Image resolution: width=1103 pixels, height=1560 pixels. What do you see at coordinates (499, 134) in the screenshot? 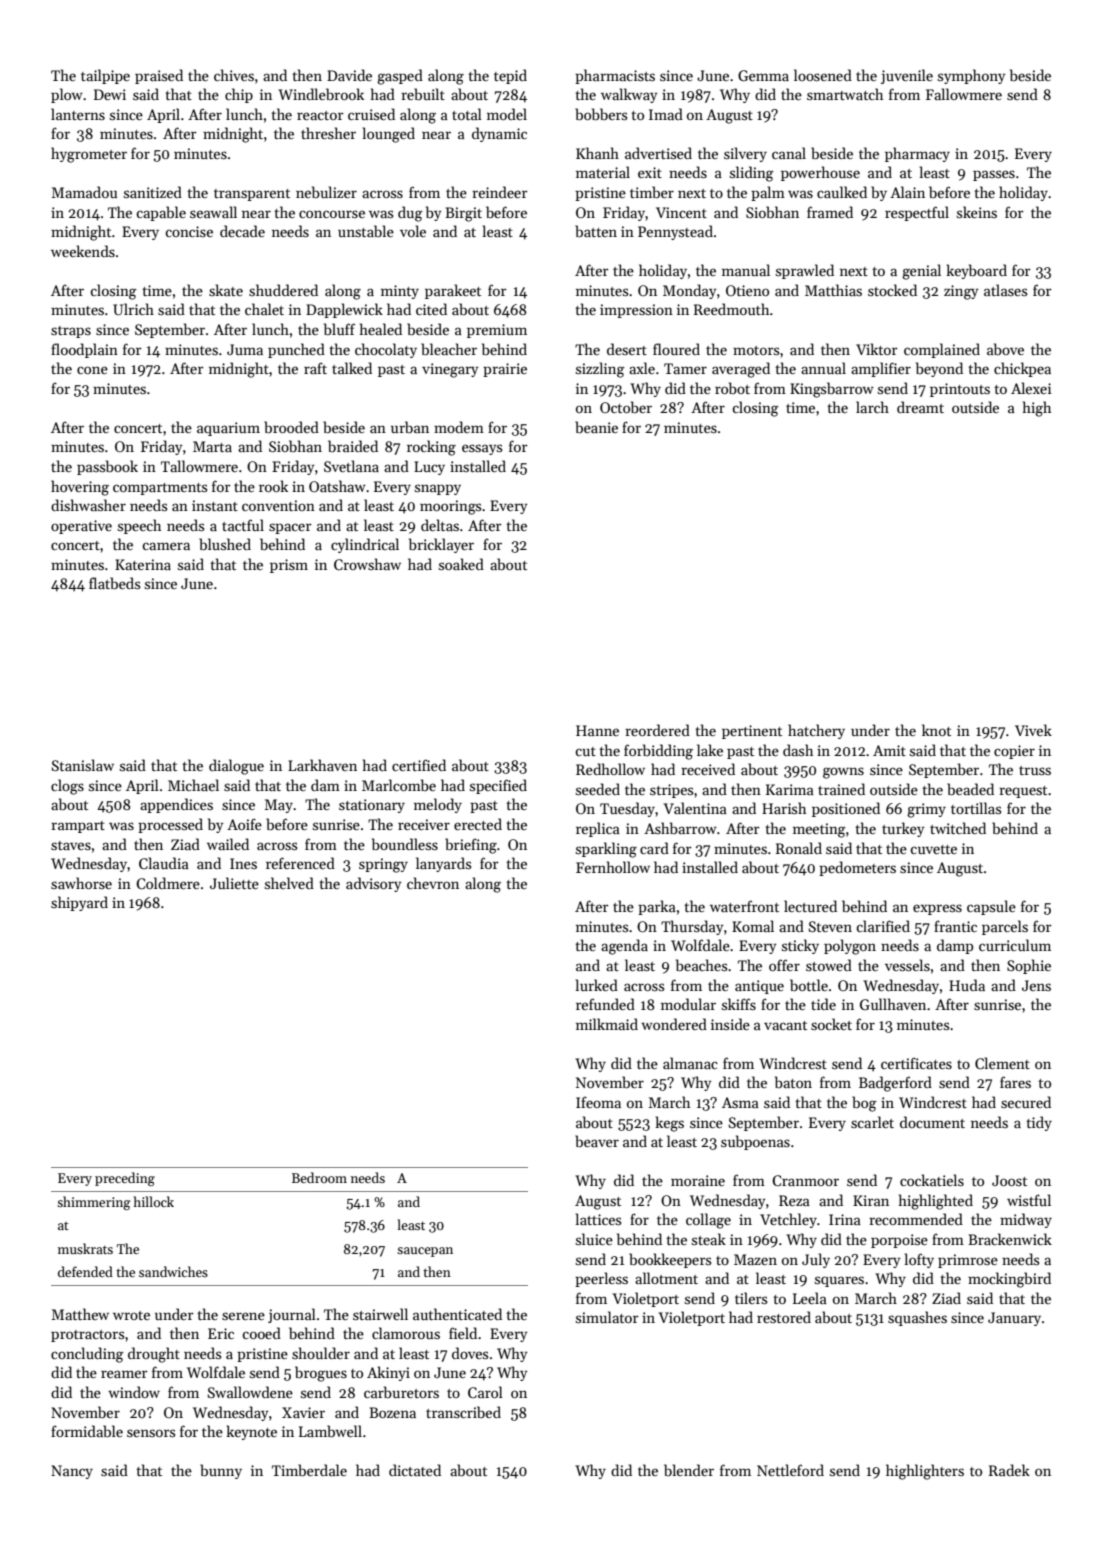
I see `dynamic` at bounding box center [499, 134].
